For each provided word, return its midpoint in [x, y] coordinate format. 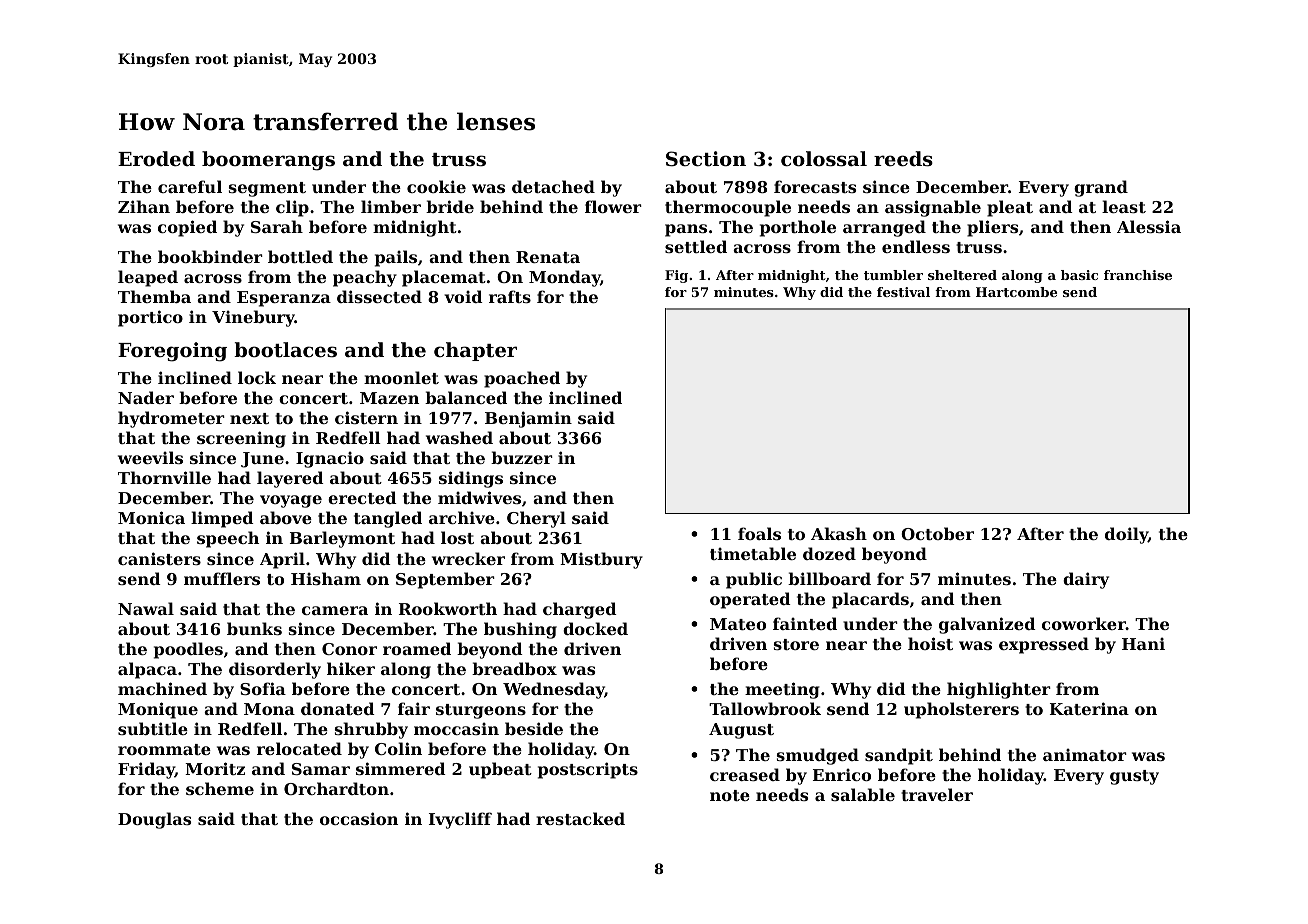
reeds [903, 159]
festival [903, 292]
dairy [1086, 580]
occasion [359, 818]
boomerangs [268, 161]
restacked [580, 818]
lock [257, 377]
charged [580, 610]
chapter [475, 351]
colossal [824, 159]
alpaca [147, 670]
